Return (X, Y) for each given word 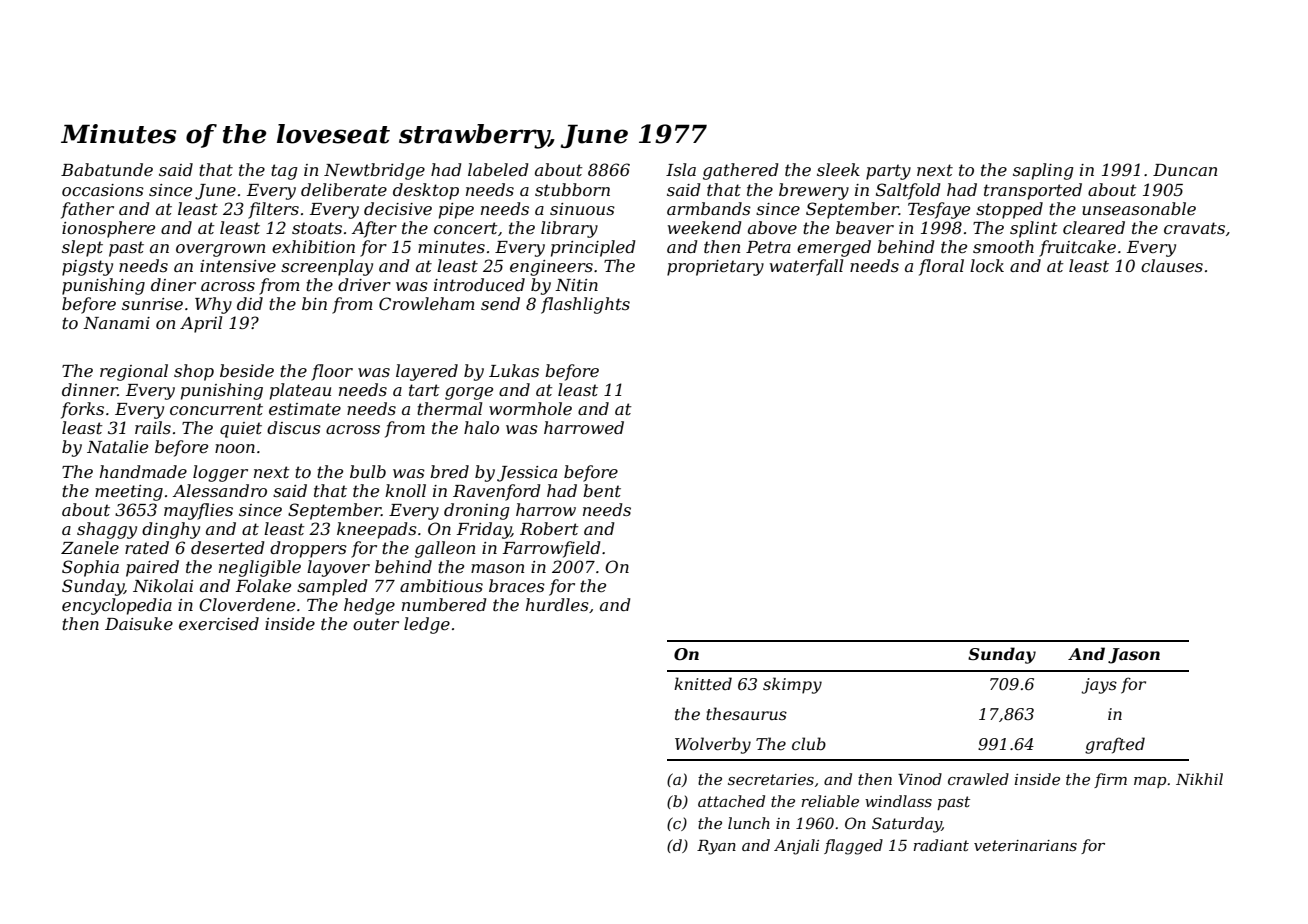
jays (1099, 686)
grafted (1115, 745)
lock (987, 265)
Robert (549, 528)
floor (332, 372)
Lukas (514, 370)
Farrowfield (551, 549)
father (87, 210)
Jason (1134, 656)
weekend (704, 227)
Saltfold (908, 191)
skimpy (792, 685)
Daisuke (139, 623)
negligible (260, 568)
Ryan (716, 847)
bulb (368, 471)
